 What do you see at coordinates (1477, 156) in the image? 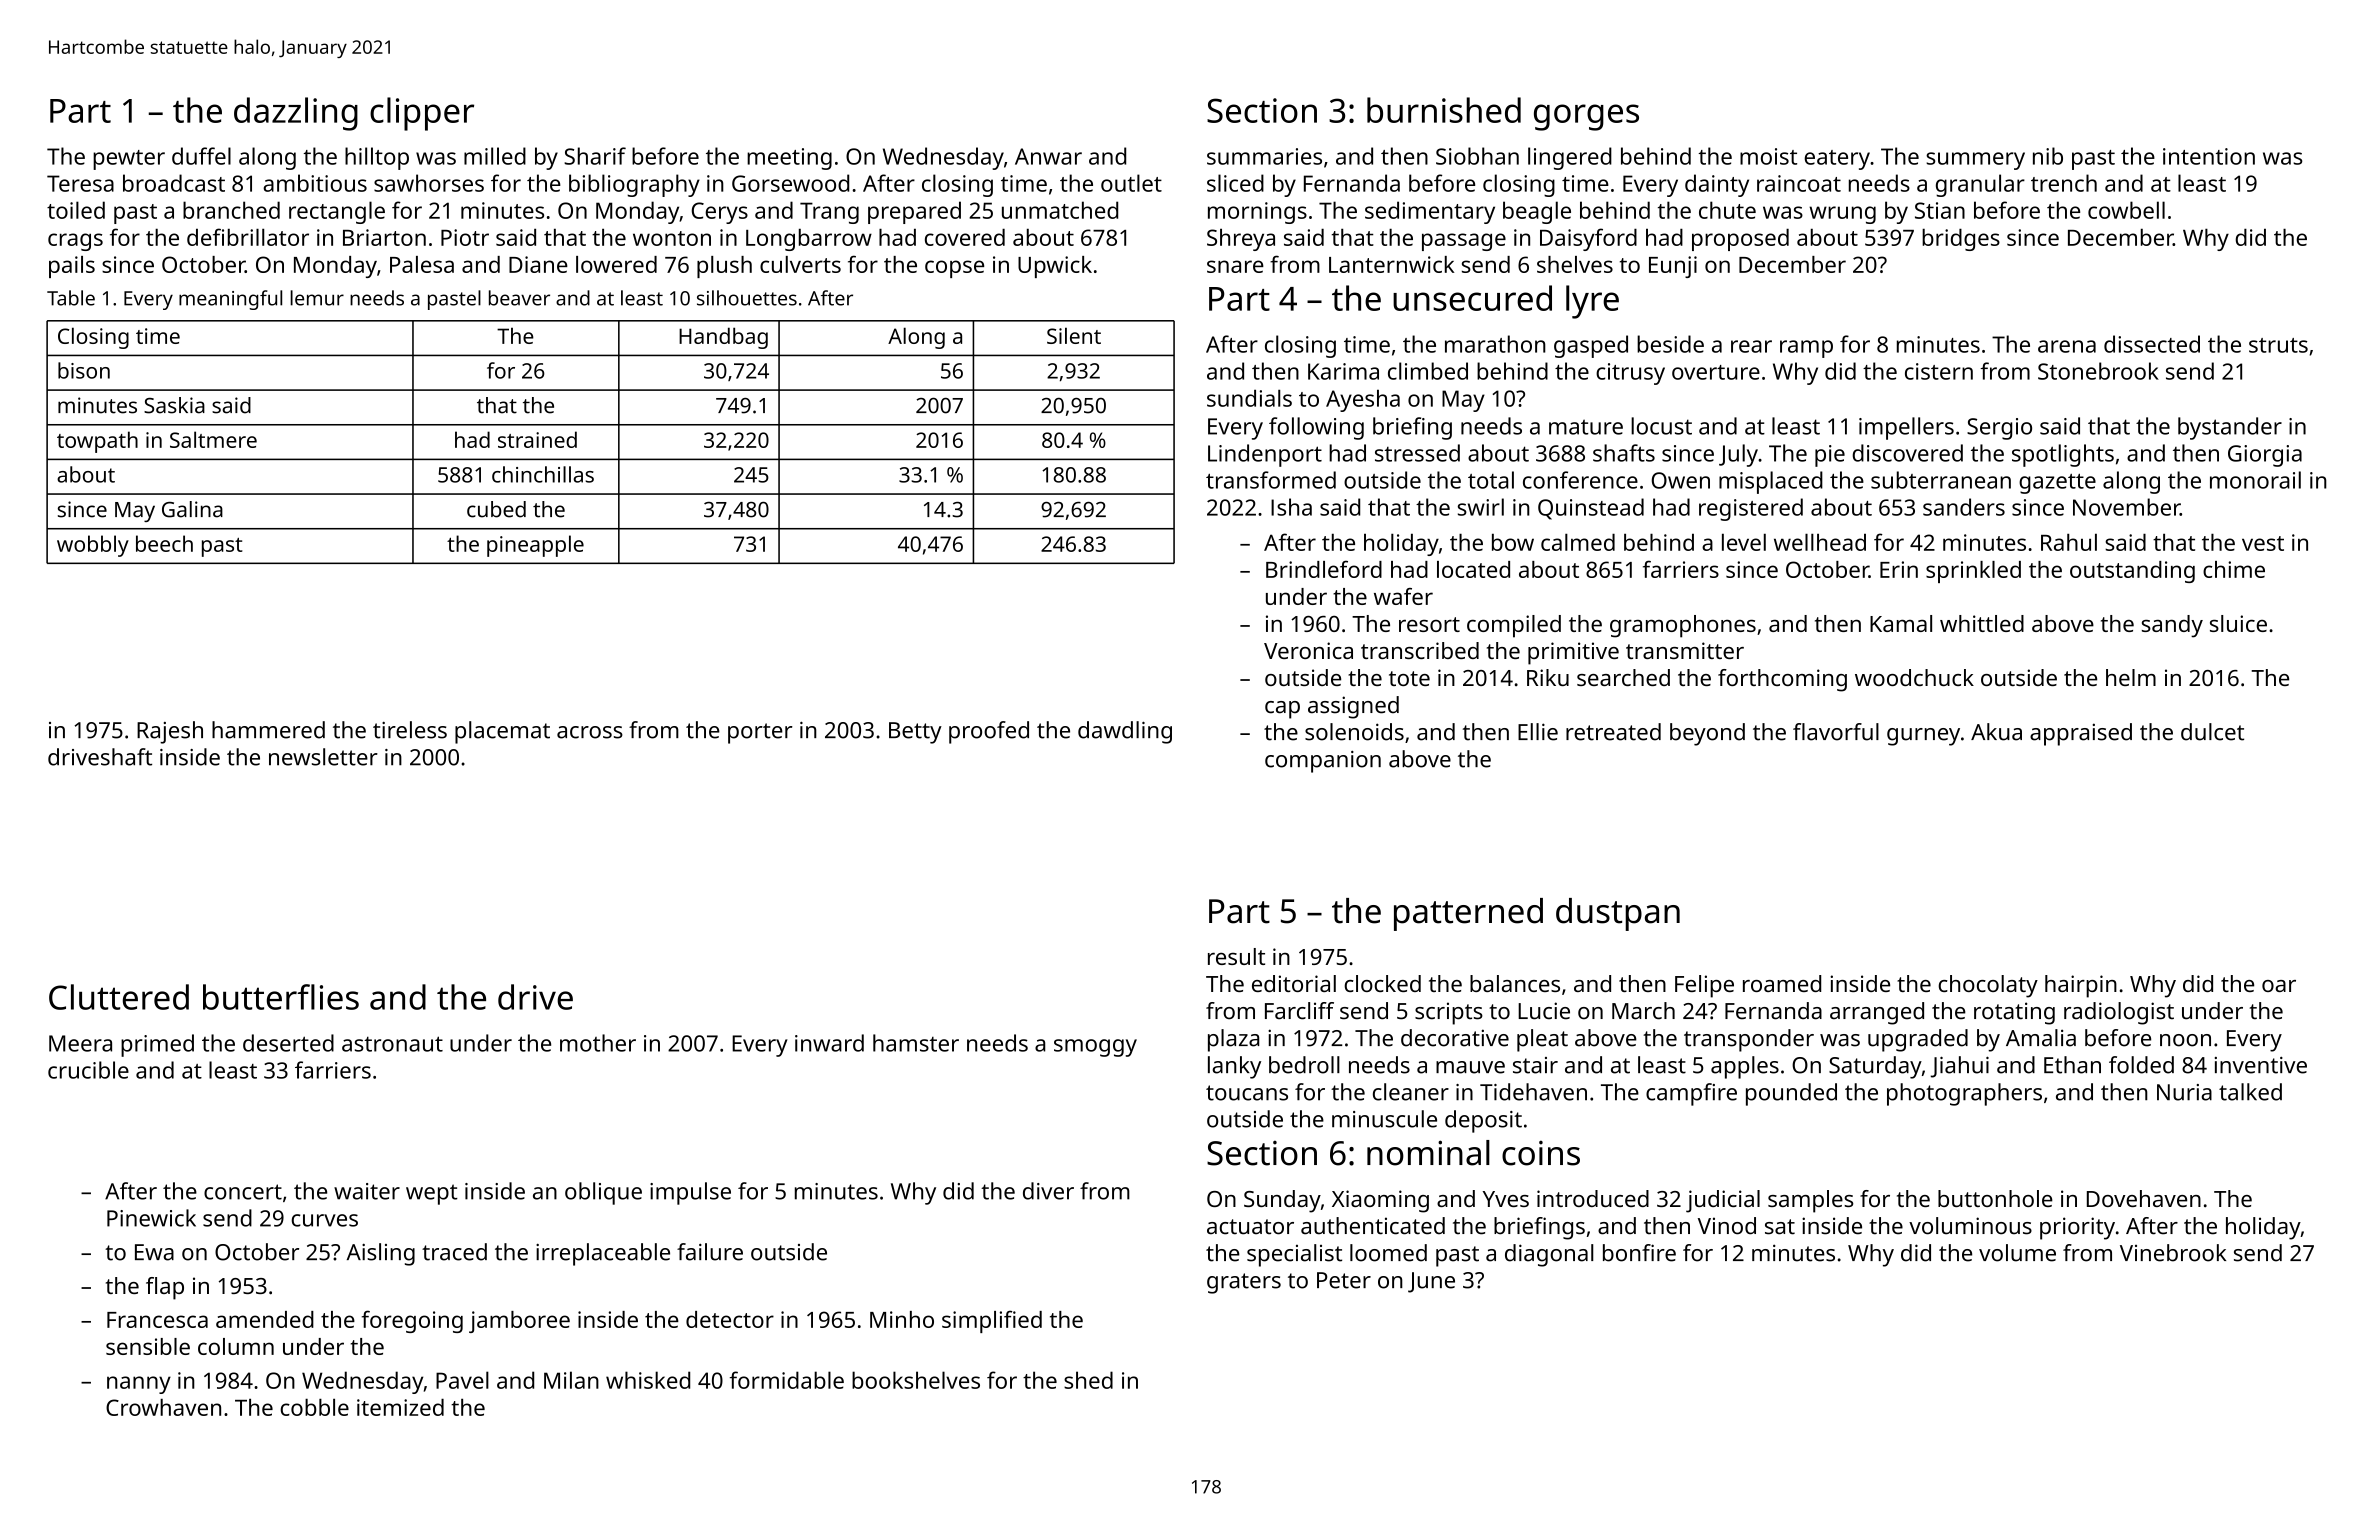
I see `Siobhan` at bounding box center [1477, 156].
